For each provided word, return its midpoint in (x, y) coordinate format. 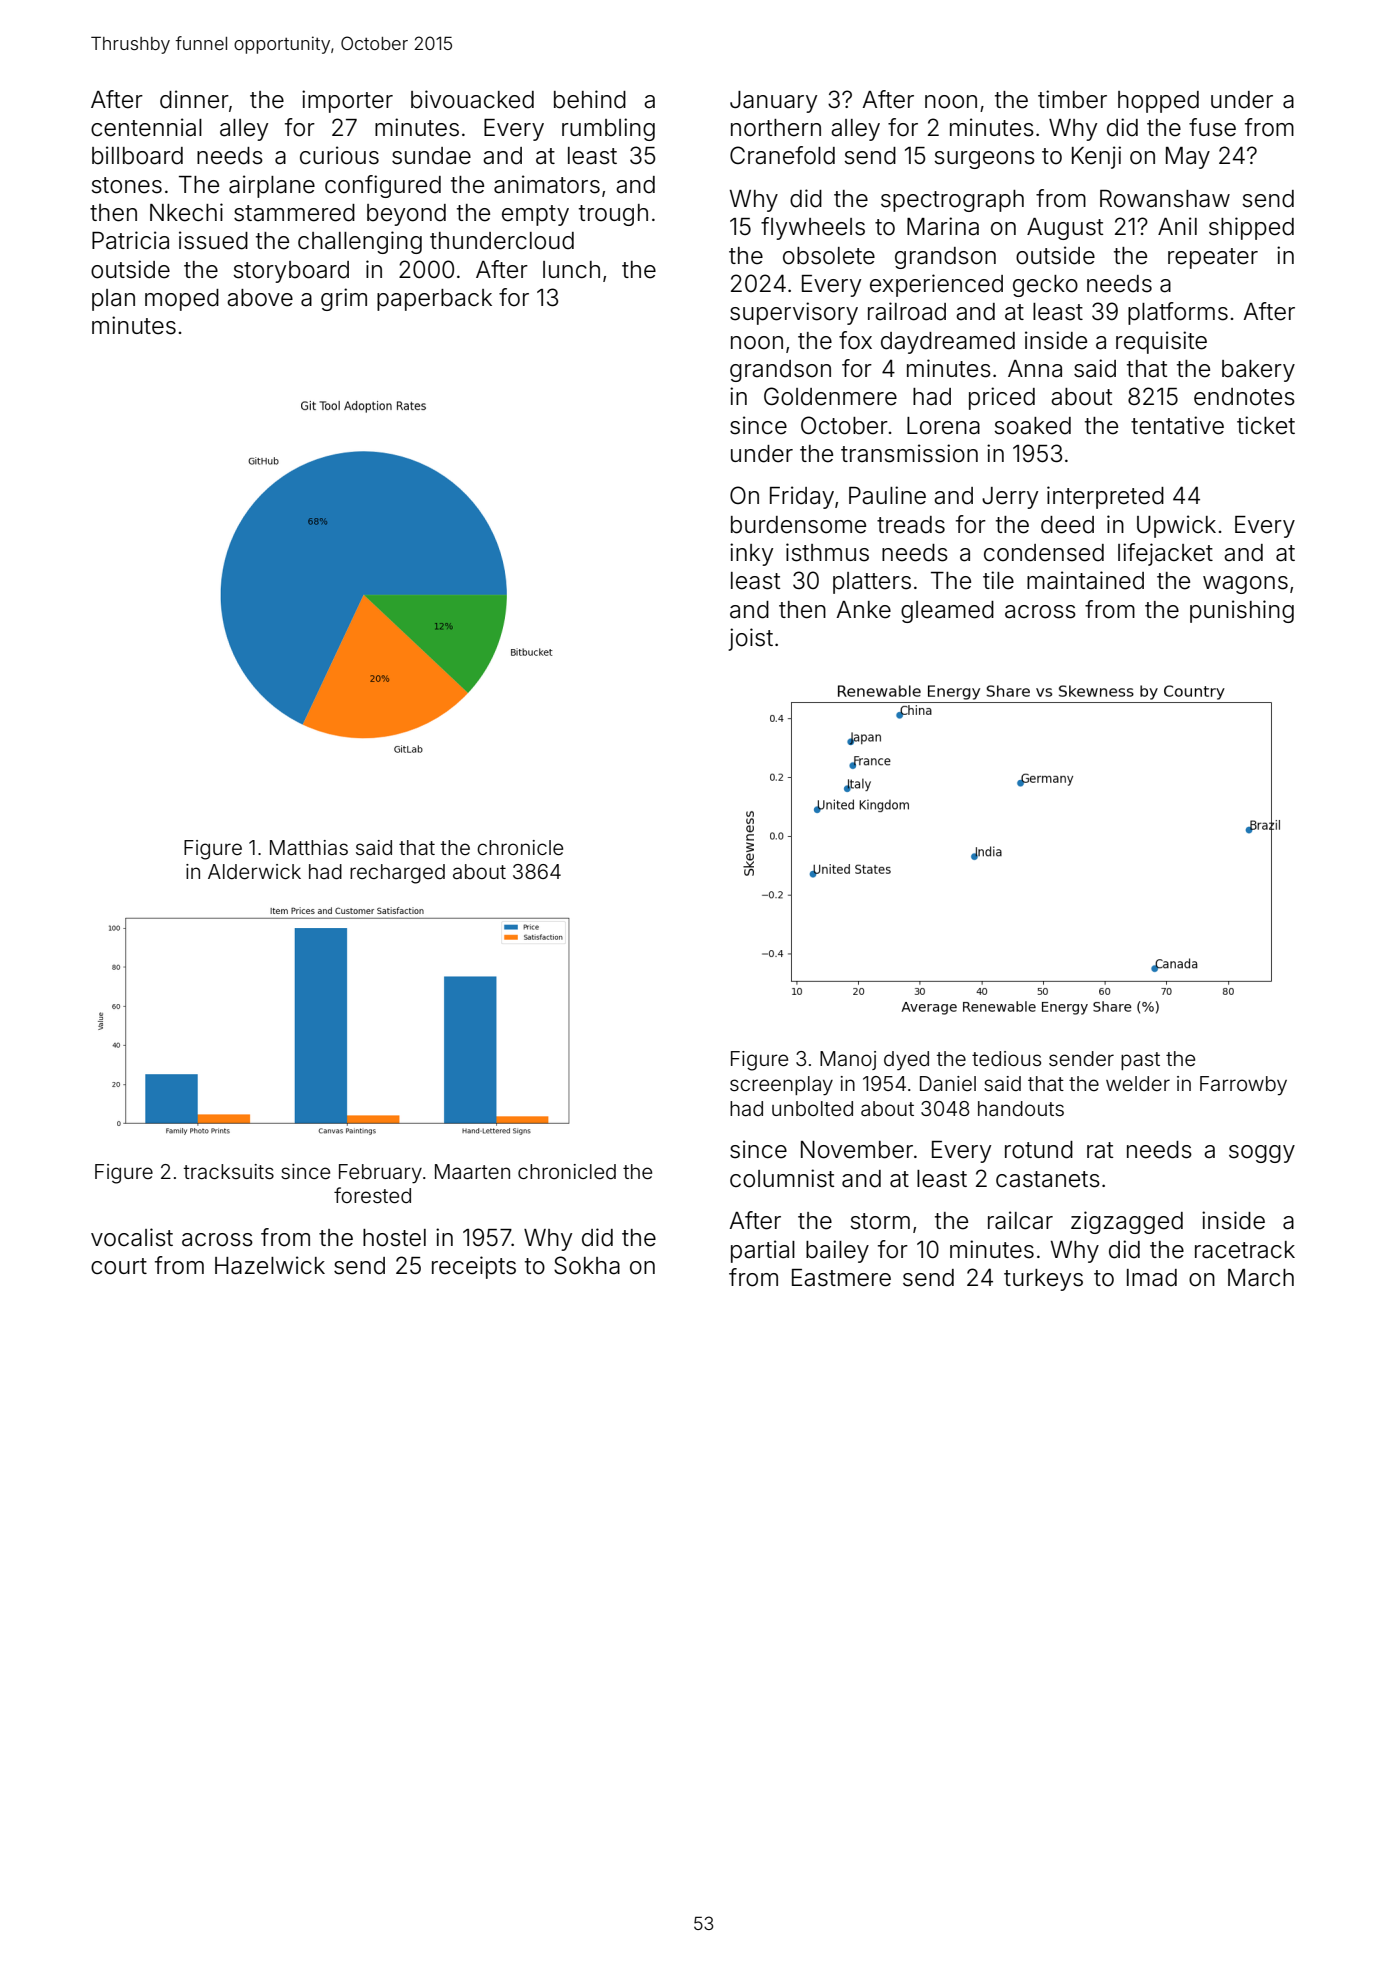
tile (998, 580)
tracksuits (228, 1171)
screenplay (781, 1086)
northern (776, 128)
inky (751, 554)
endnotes (1244, 397)
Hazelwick (270, 1265)
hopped (1158, 102)
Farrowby (1243, 1085)
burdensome (798, 525)
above (260, 298)
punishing (1242, 611)
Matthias (309, 847)
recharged (397, 874)
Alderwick (254, 871)
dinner (194, 99)
